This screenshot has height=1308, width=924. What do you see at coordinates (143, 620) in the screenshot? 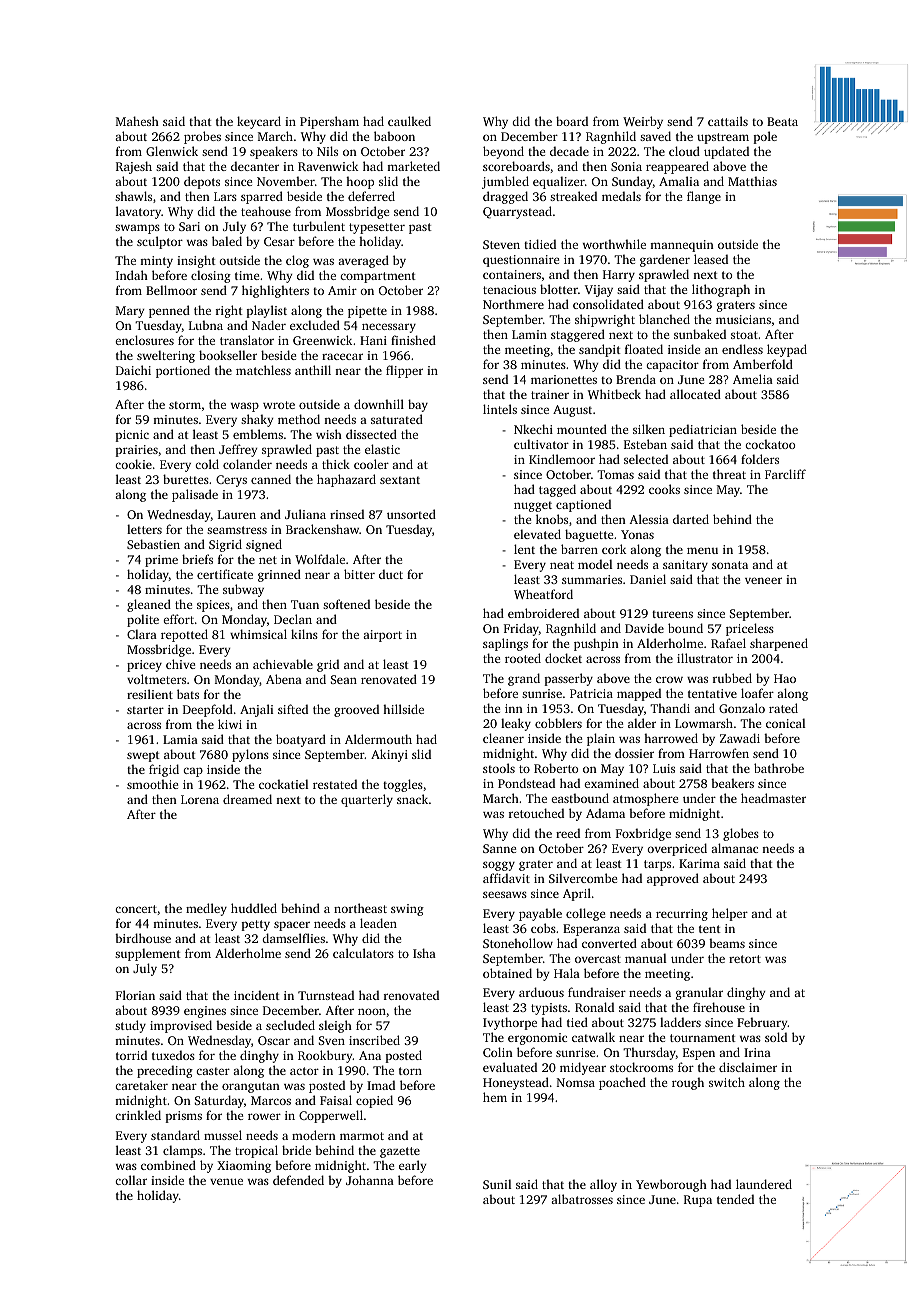
I see `polite` at bounding box center [143, 620].
